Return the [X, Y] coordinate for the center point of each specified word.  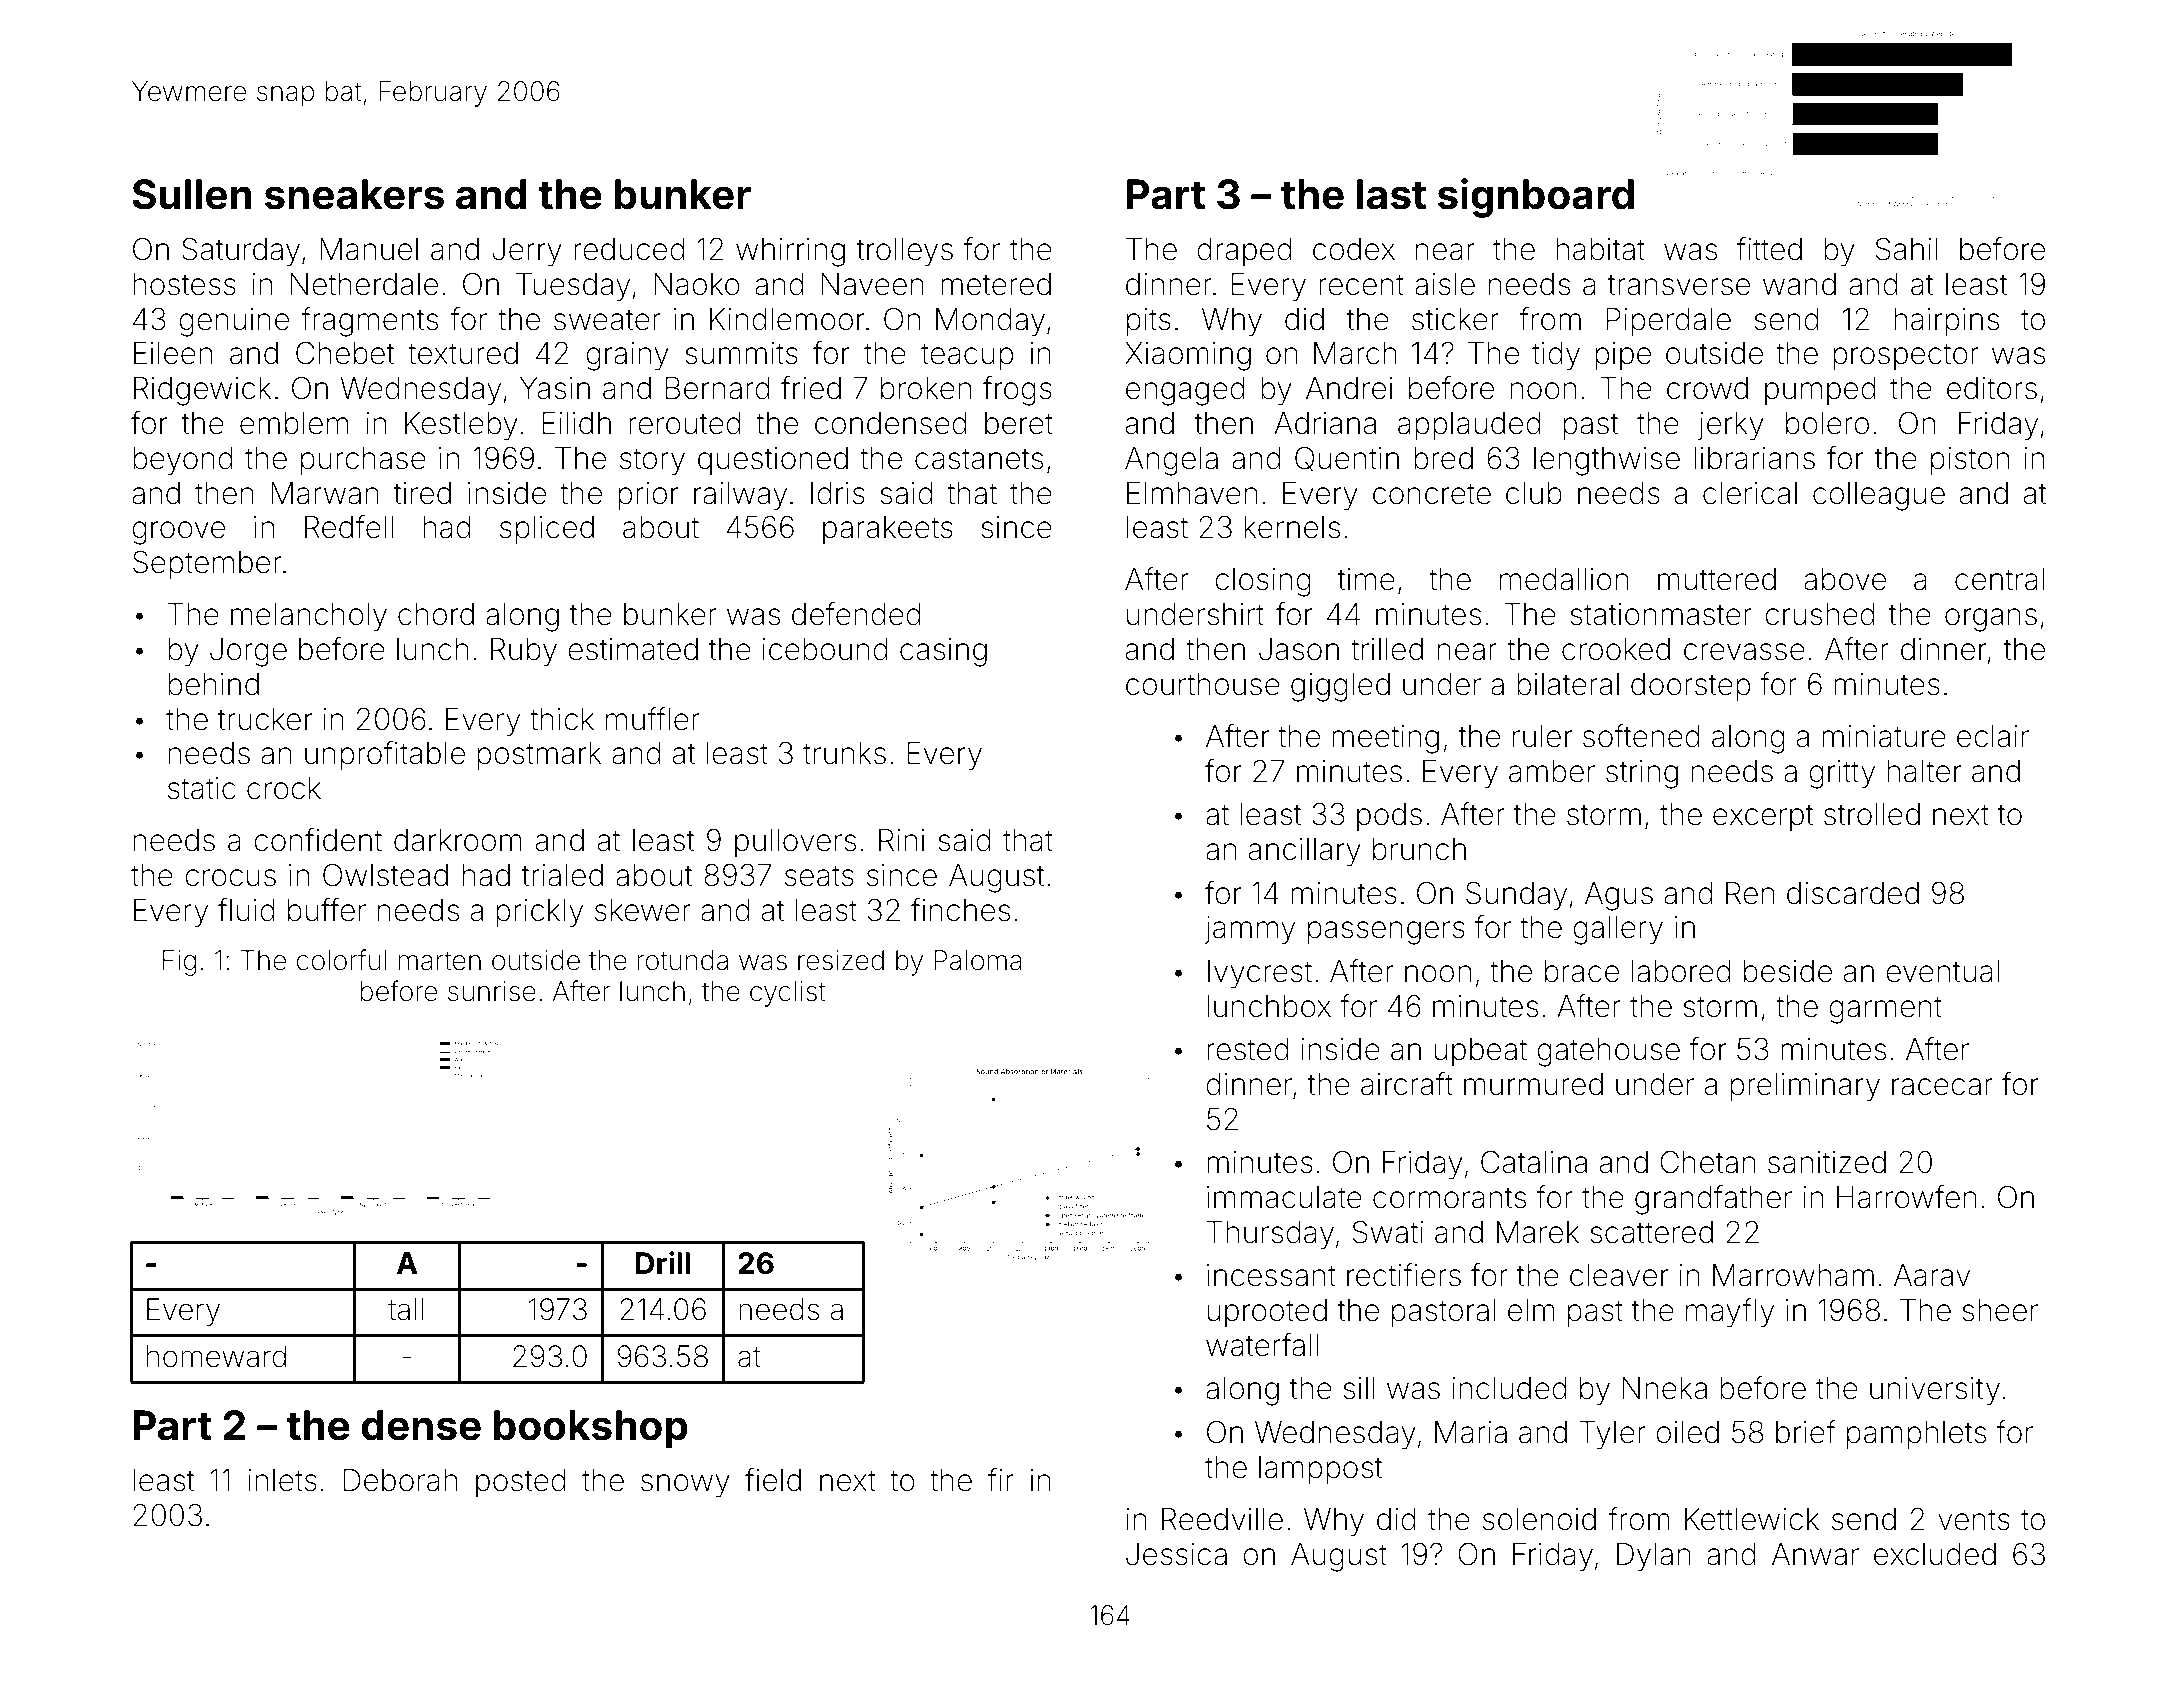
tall [405, 1309]
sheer [2000, 1310]
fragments [369, 322]
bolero [1827, 423]
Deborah [400, 1480]
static [202, 788]
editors [1992, 388]
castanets [979, 459]
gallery [1618, 930]
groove [178, 533]
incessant [1271, 1275]
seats [819, 876]
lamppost [1320, 1470]
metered [996, 284]
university [1935, 1391]
